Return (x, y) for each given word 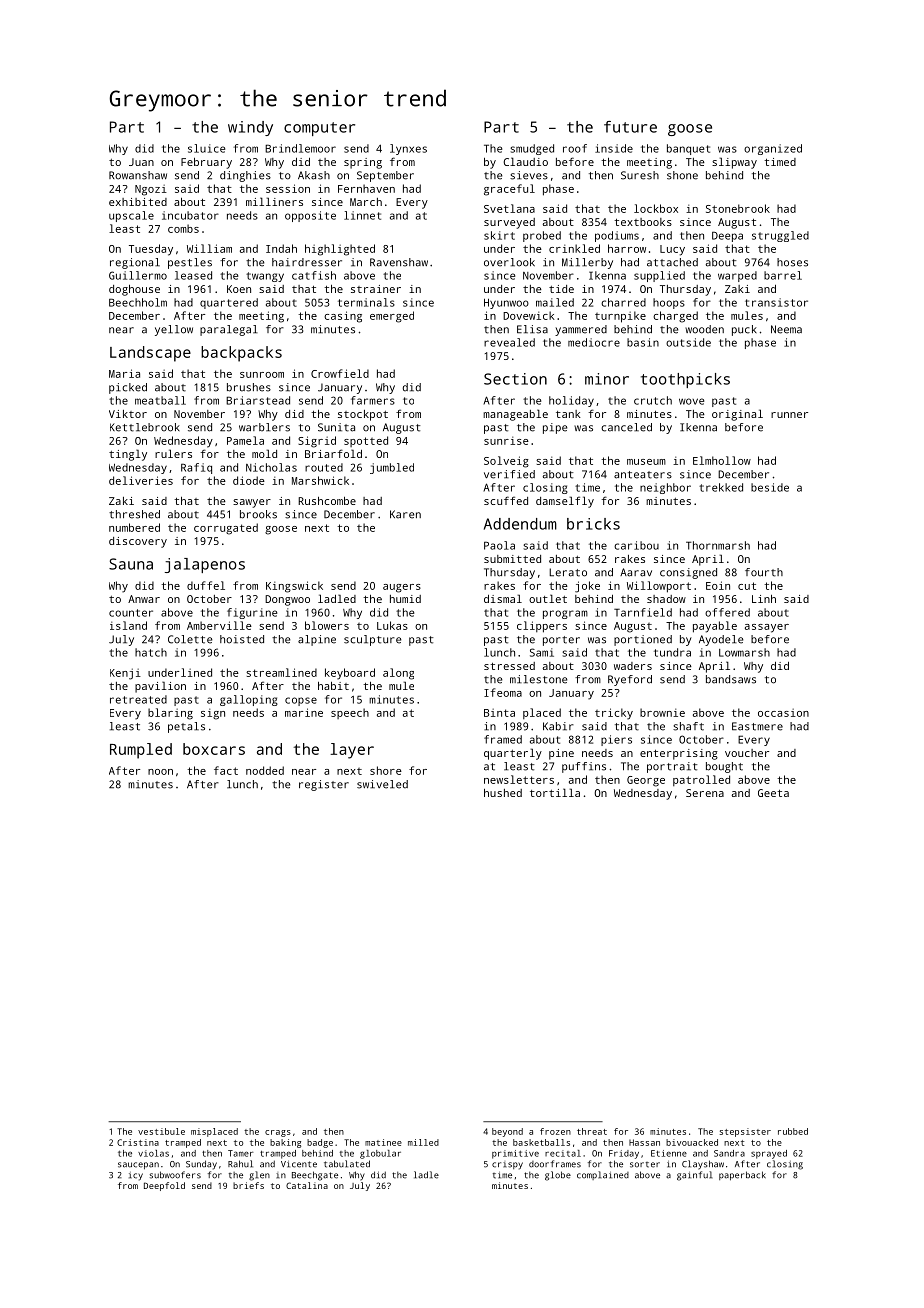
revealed (509, 342)
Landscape (150, 354)
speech (350, 713)
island (128, 625)
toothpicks (685, 380)
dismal (503, 598)
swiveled (382, 784)
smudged (532, 149)
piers (616, 740)
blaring (170, 714)
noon (160, 772)
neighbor (665, 488)
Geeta (773, 793)
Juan (141, 162)
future (630, 127)
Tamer (240, 1153)
